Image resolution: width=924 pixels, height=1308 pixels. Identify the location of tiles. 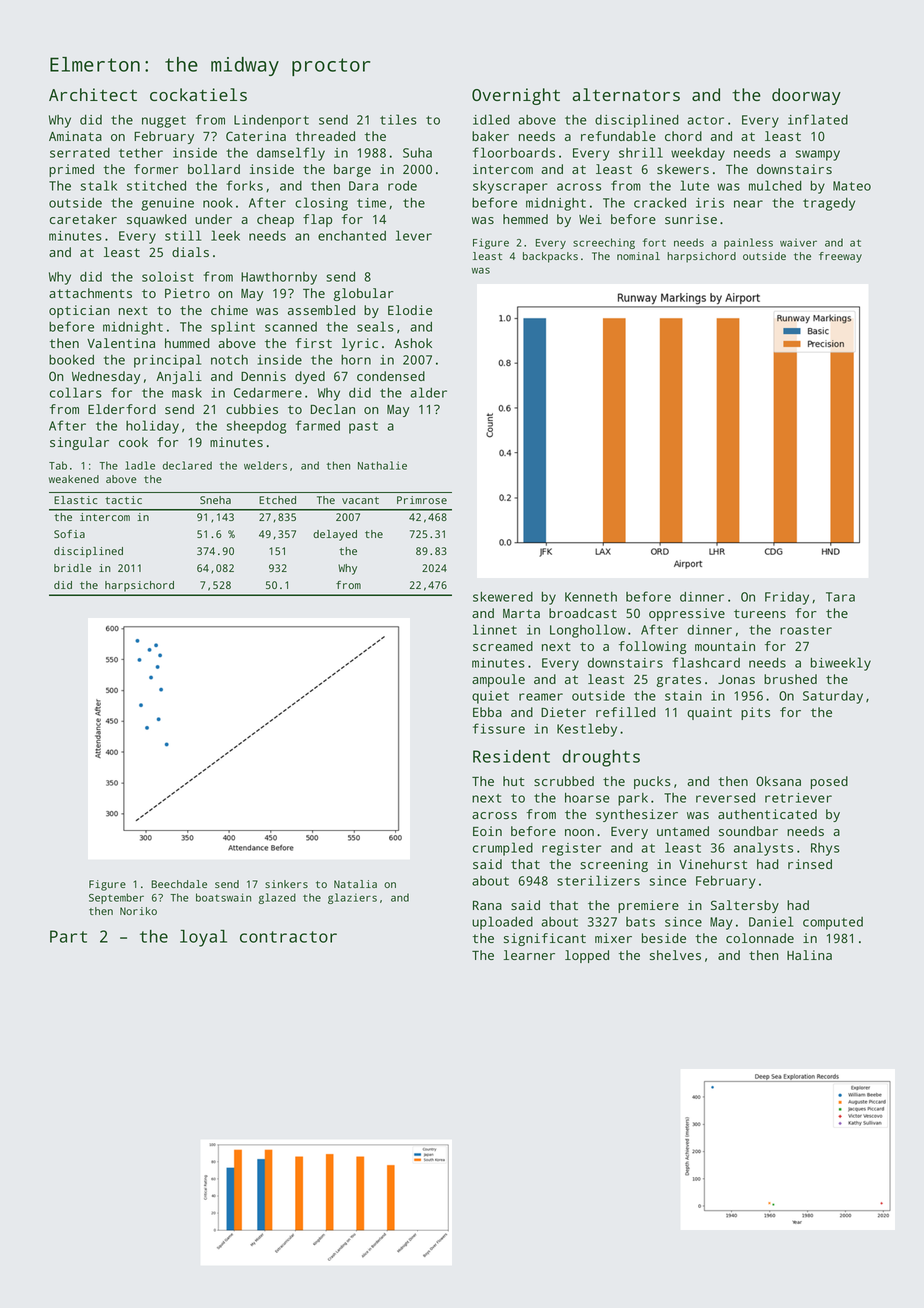
(398, 119).
